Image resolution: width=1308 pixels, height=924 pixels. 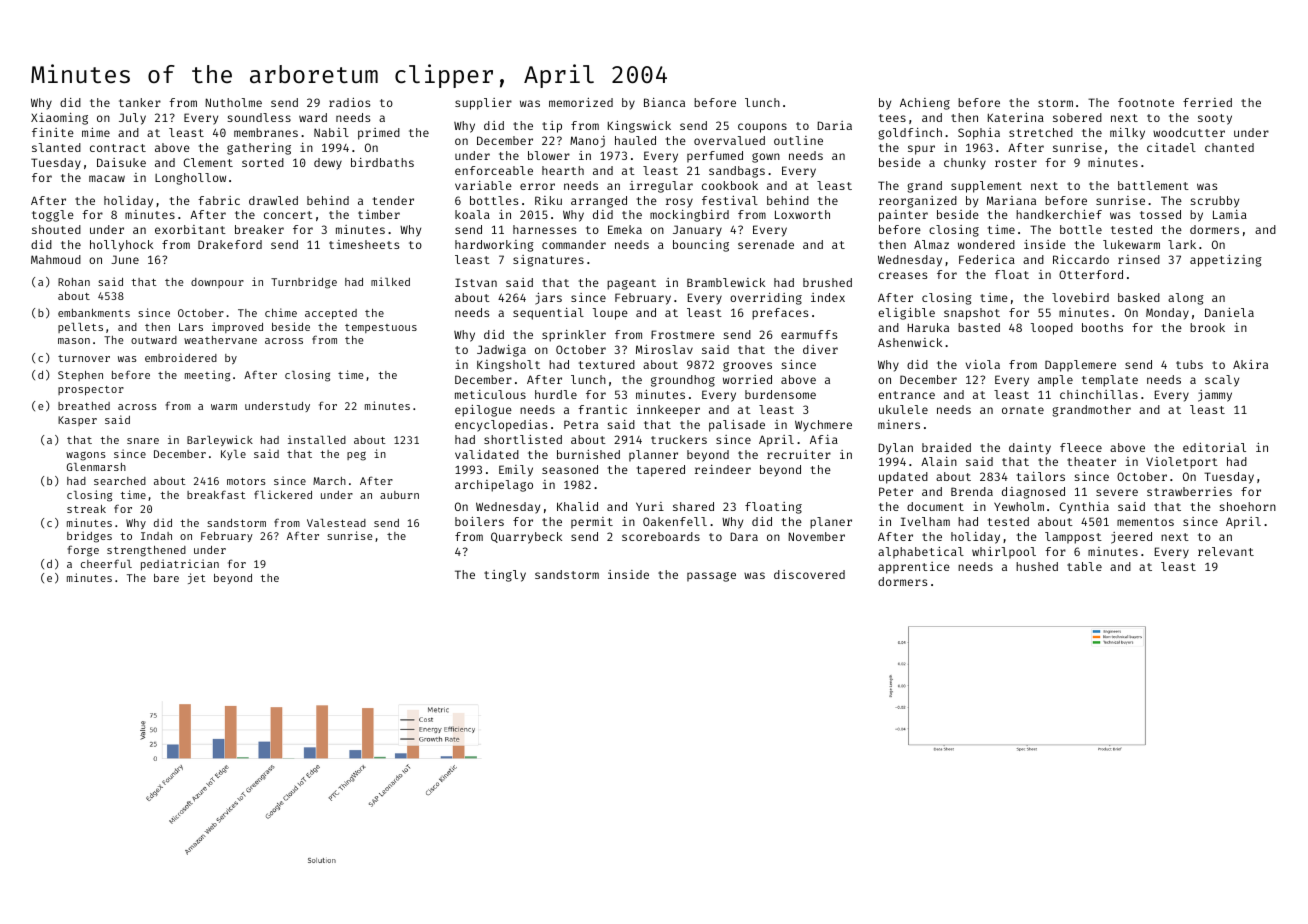 What do you see at coordinates (711, 577) in the screenshot?
I see `passage` at bounding box center [711, 577].
